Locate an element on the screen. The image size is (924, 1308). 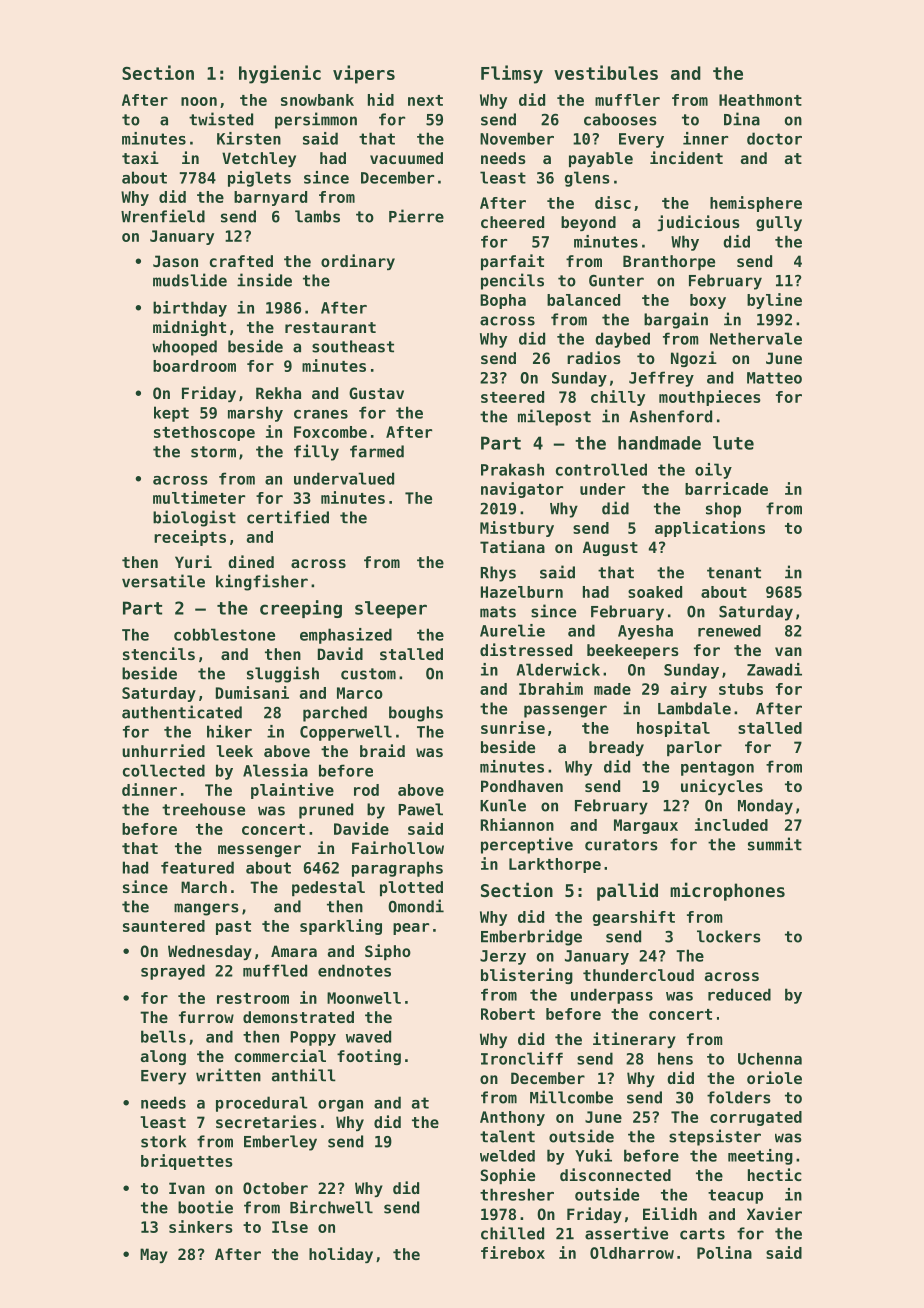
beekeepers is located at coordinates (633, 651).
